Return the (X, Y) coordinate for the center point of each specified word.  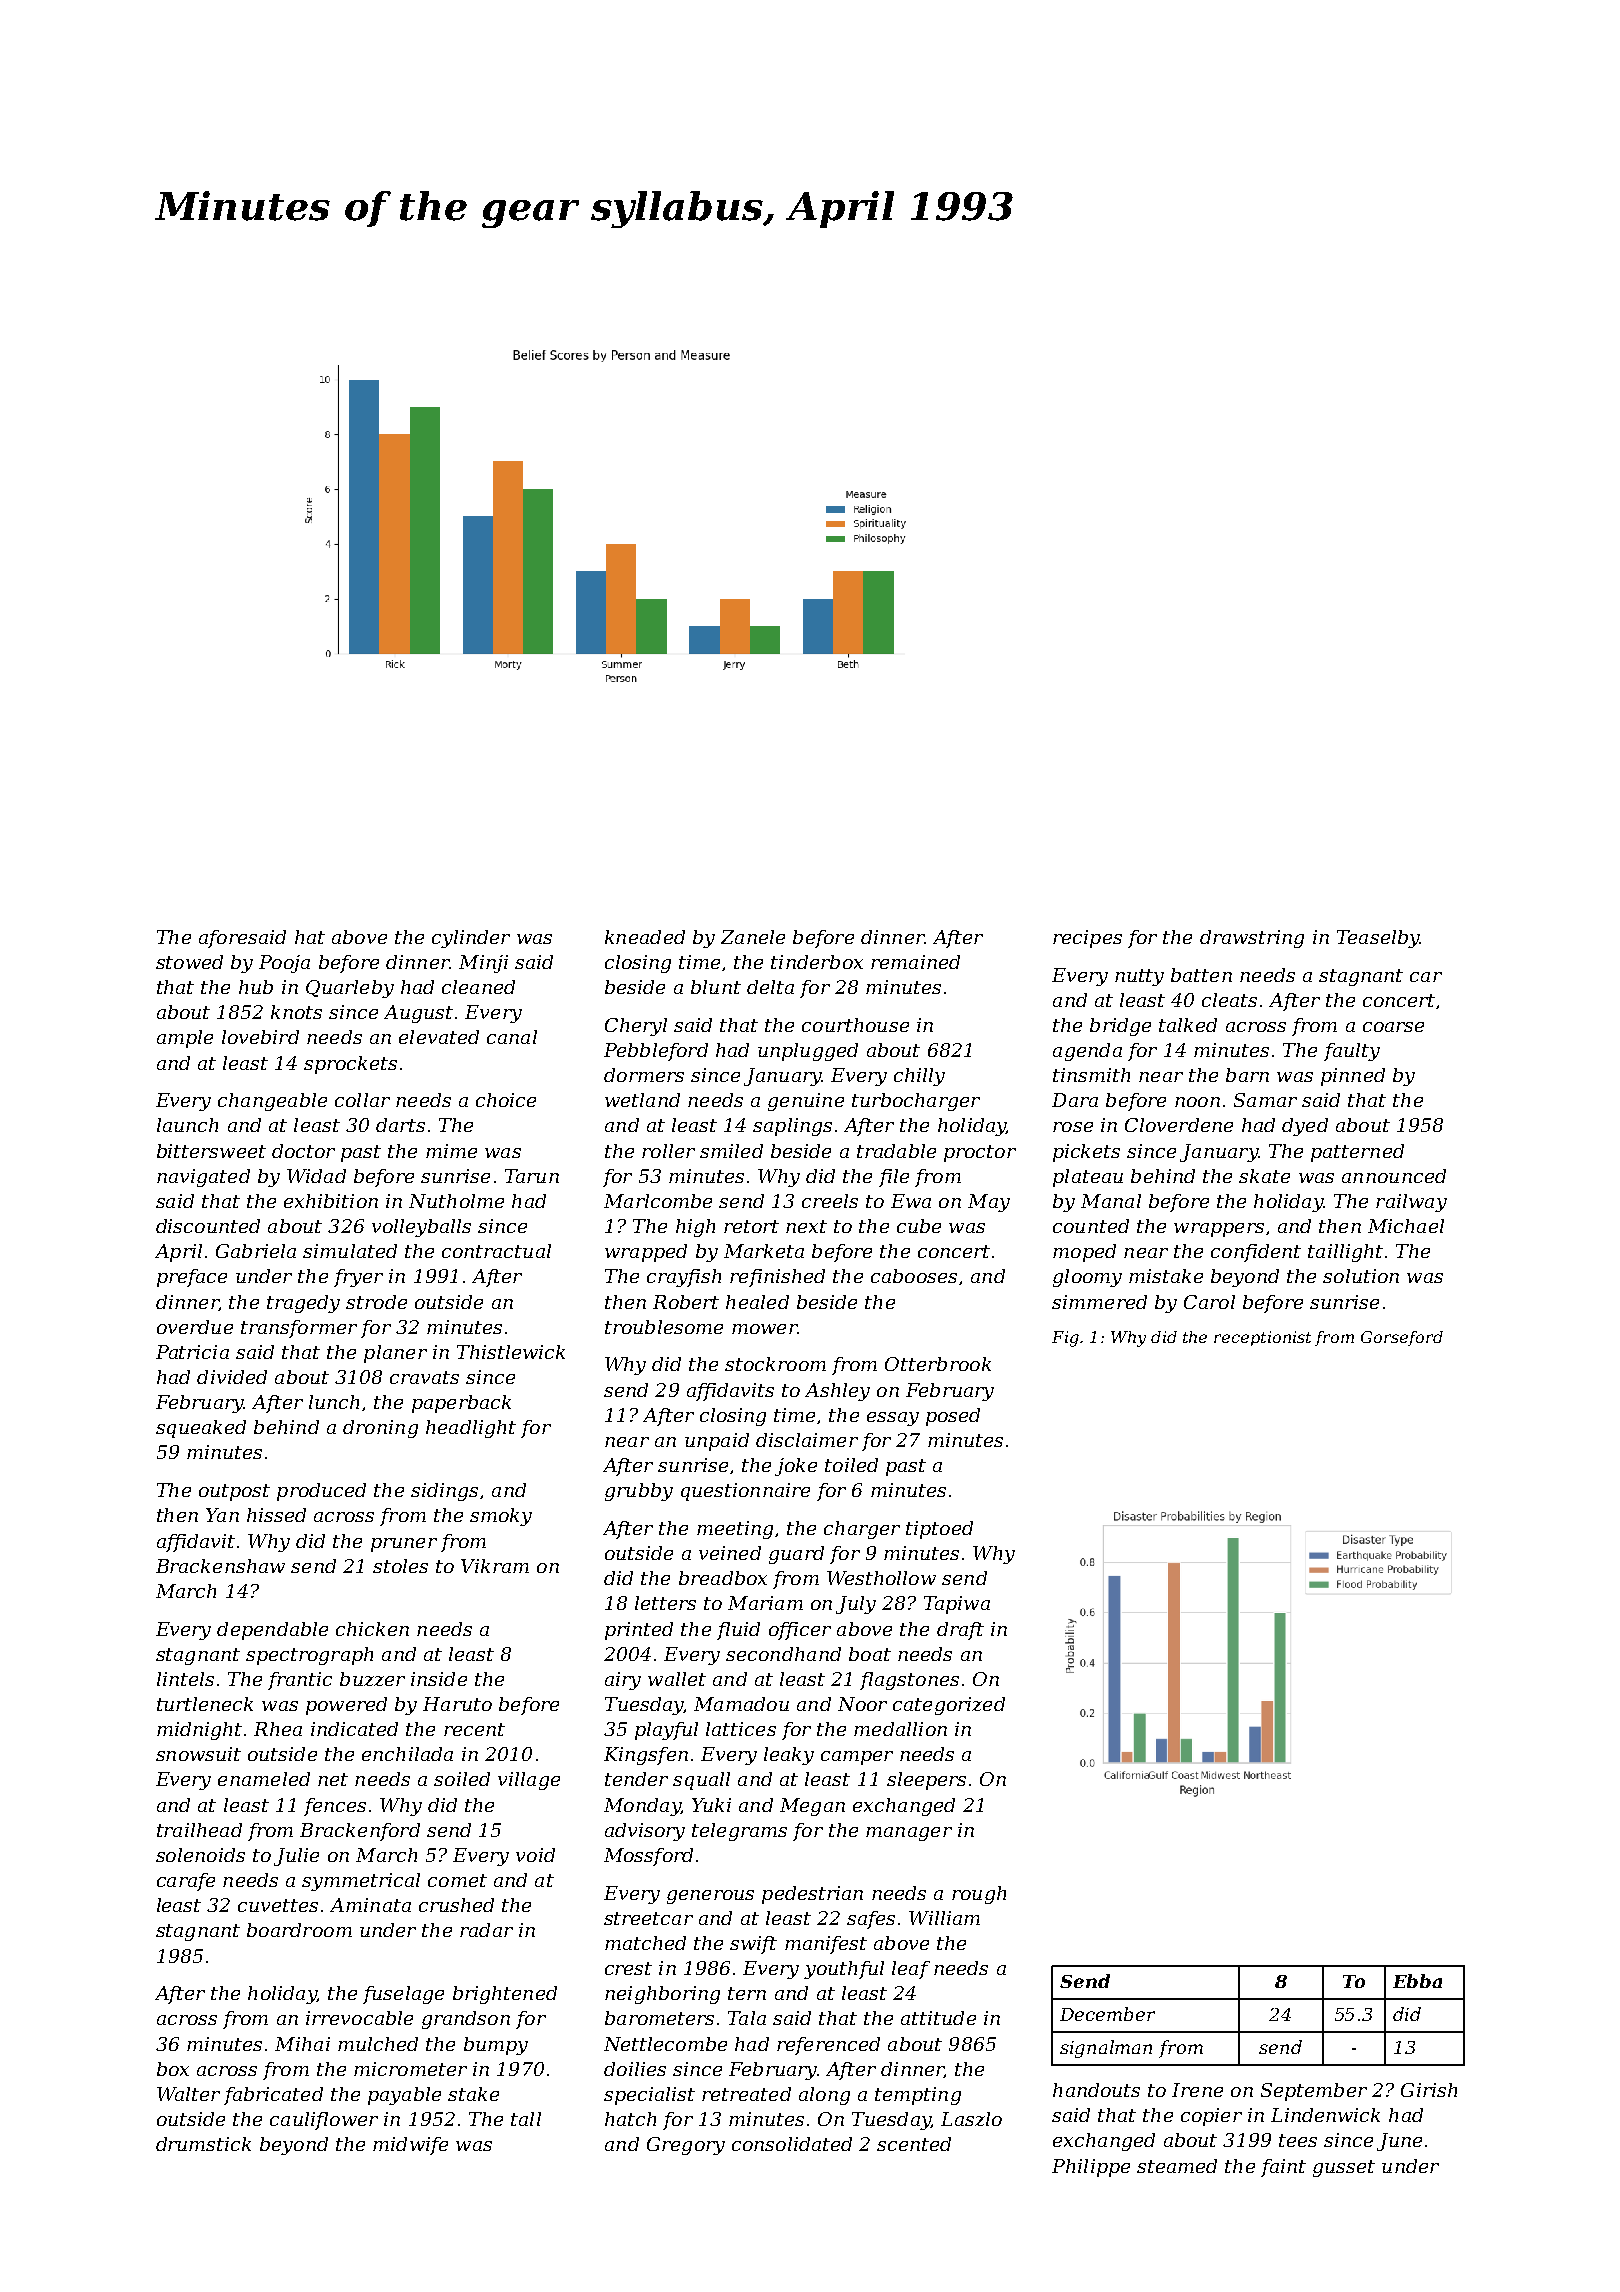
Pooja (284, 964)
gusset (1344, 2168)
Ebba (1417, 1981)
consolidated (792, 2144)
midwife (410, 2146)
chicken (372, 1629)
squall (701, 1781)
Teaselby (1378, 939)
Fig (1065, 1339)
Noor (862, 1704)
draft (960, 1631)
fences (335, 1807)
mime (451, 1151)
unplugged (808, 1052)
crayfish (684, 1278)
